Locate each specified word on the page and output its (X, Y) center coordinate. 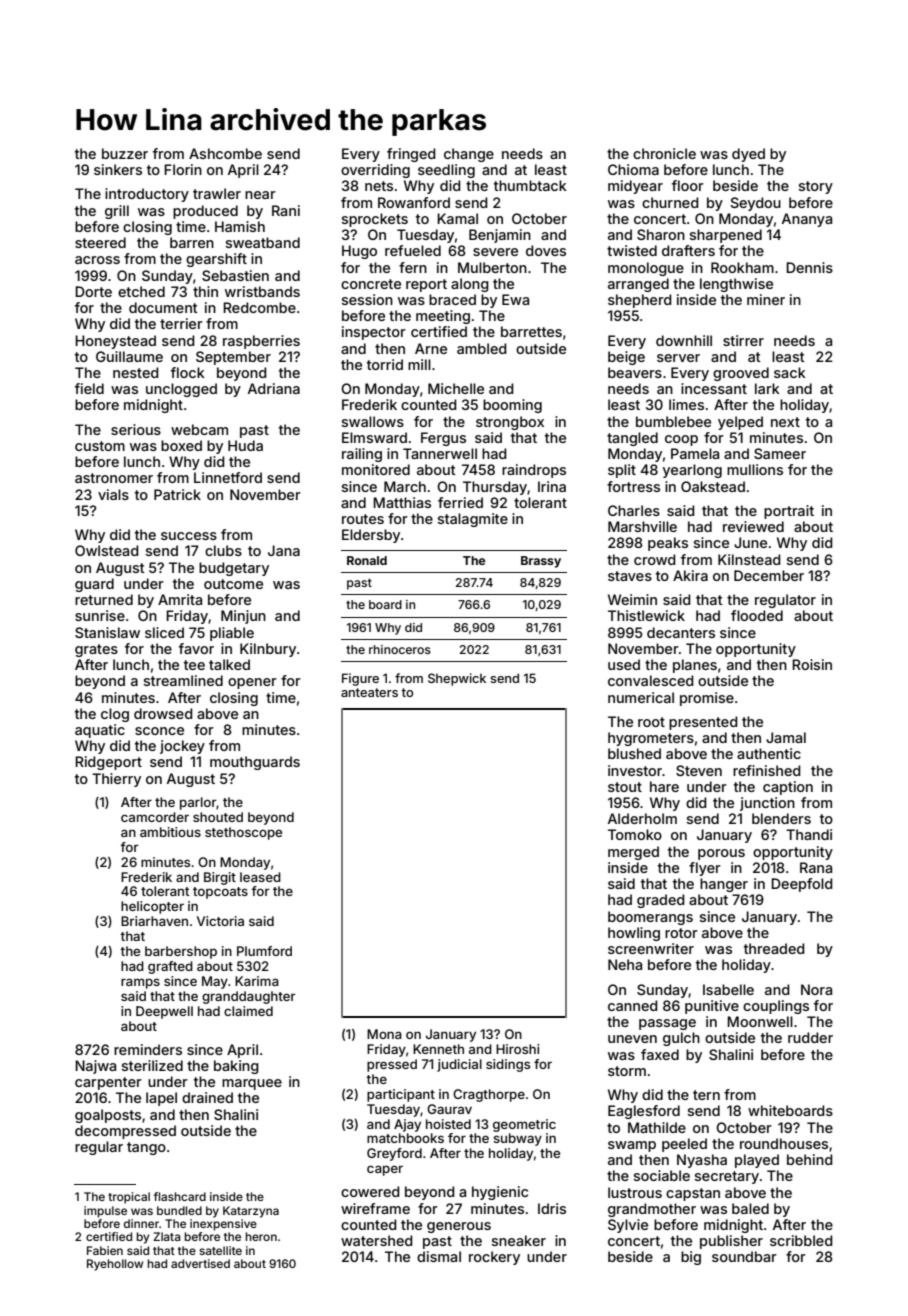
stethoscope (243, 833)
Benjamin (500, 236)
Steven (699, 770)
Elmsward (374, 437)
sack (790, 372)
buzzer (125, 153)
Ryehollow (115, 1265)
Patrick (177, 494)
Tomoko (635, 834)
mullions (755, 469)
